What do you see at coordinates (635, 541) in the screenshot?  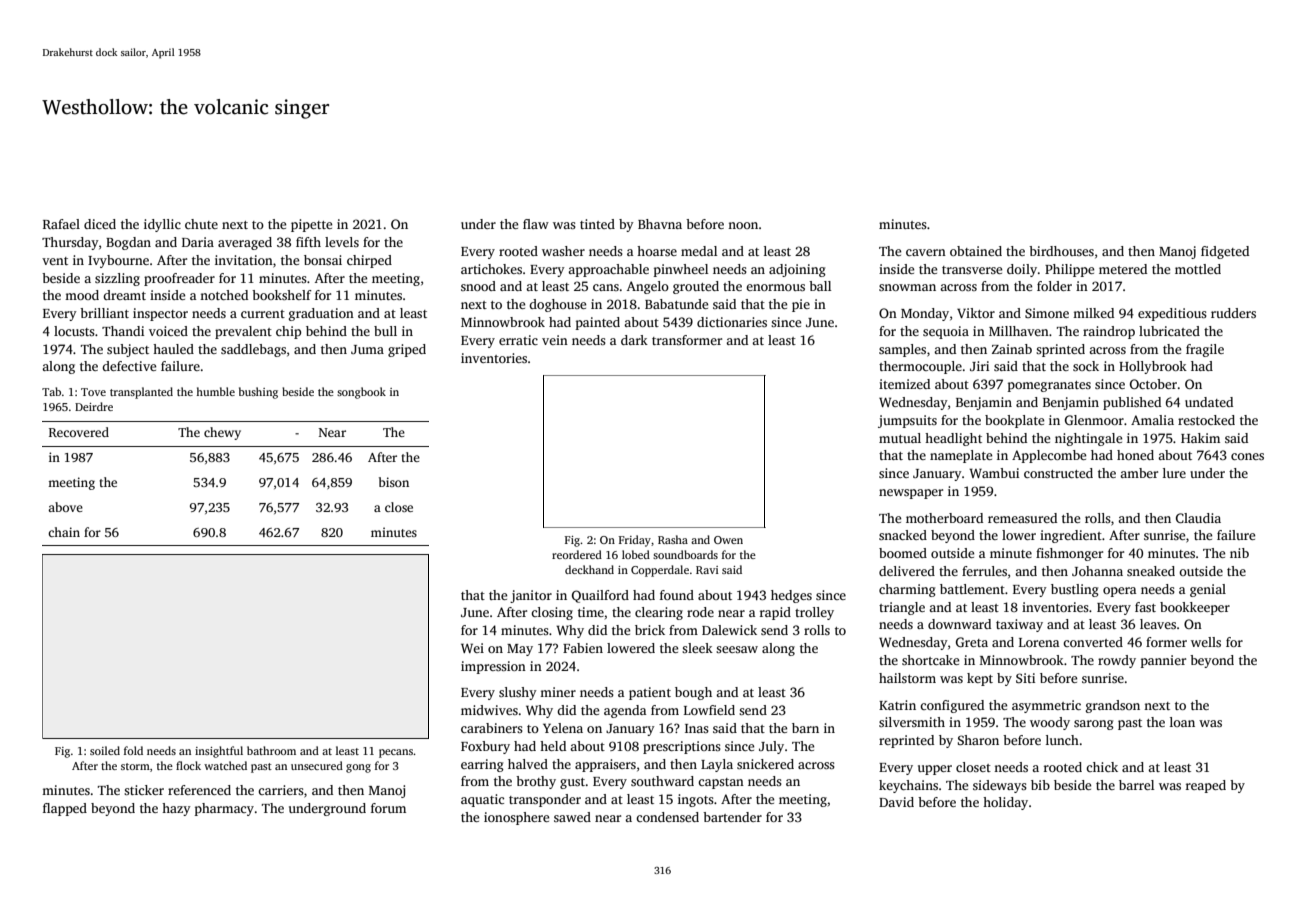 I see `Friday` at bounding box center [635, 541].
